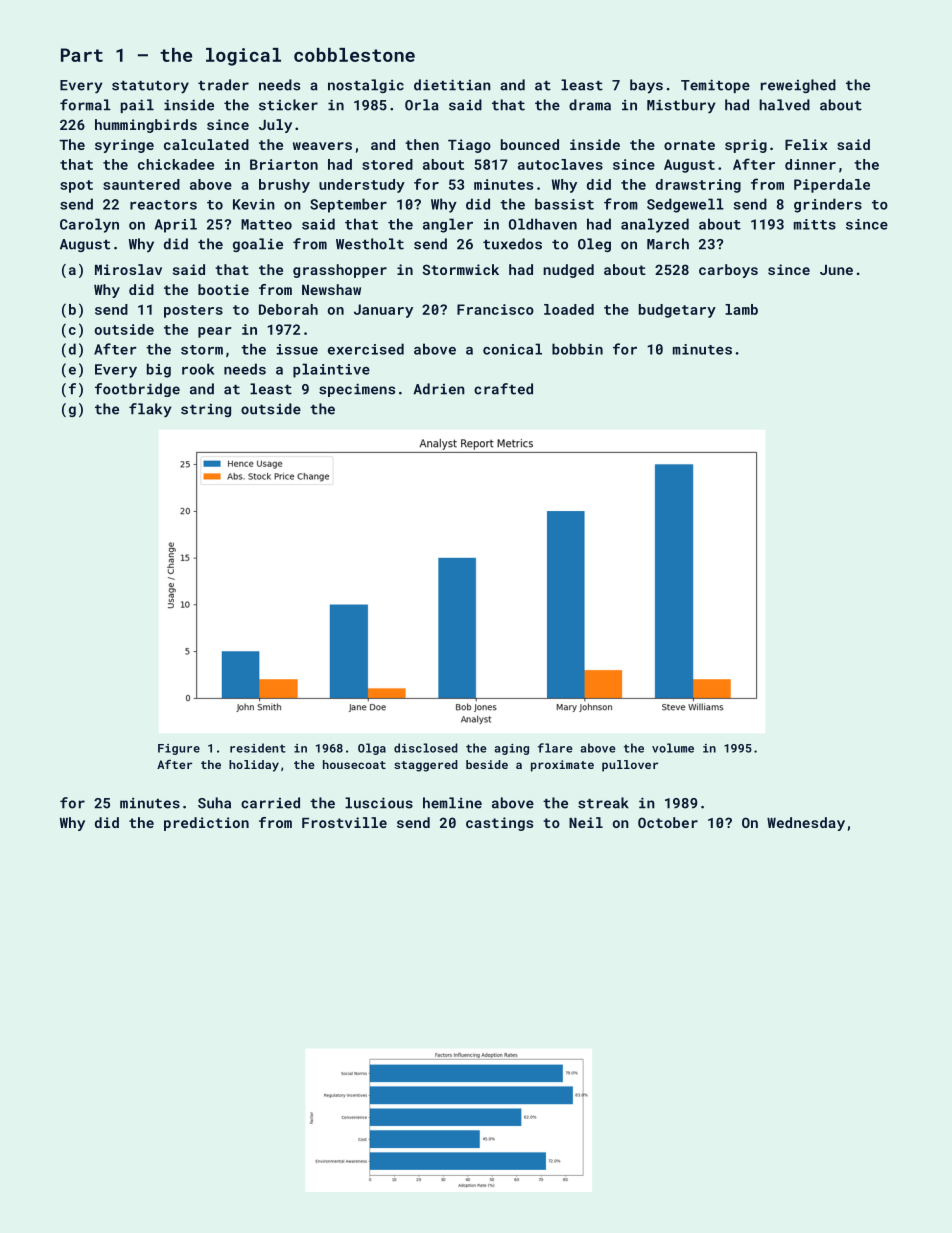 The width and height of the document is (952, 1233). I want to click on dietitian, so click(452, 85).
